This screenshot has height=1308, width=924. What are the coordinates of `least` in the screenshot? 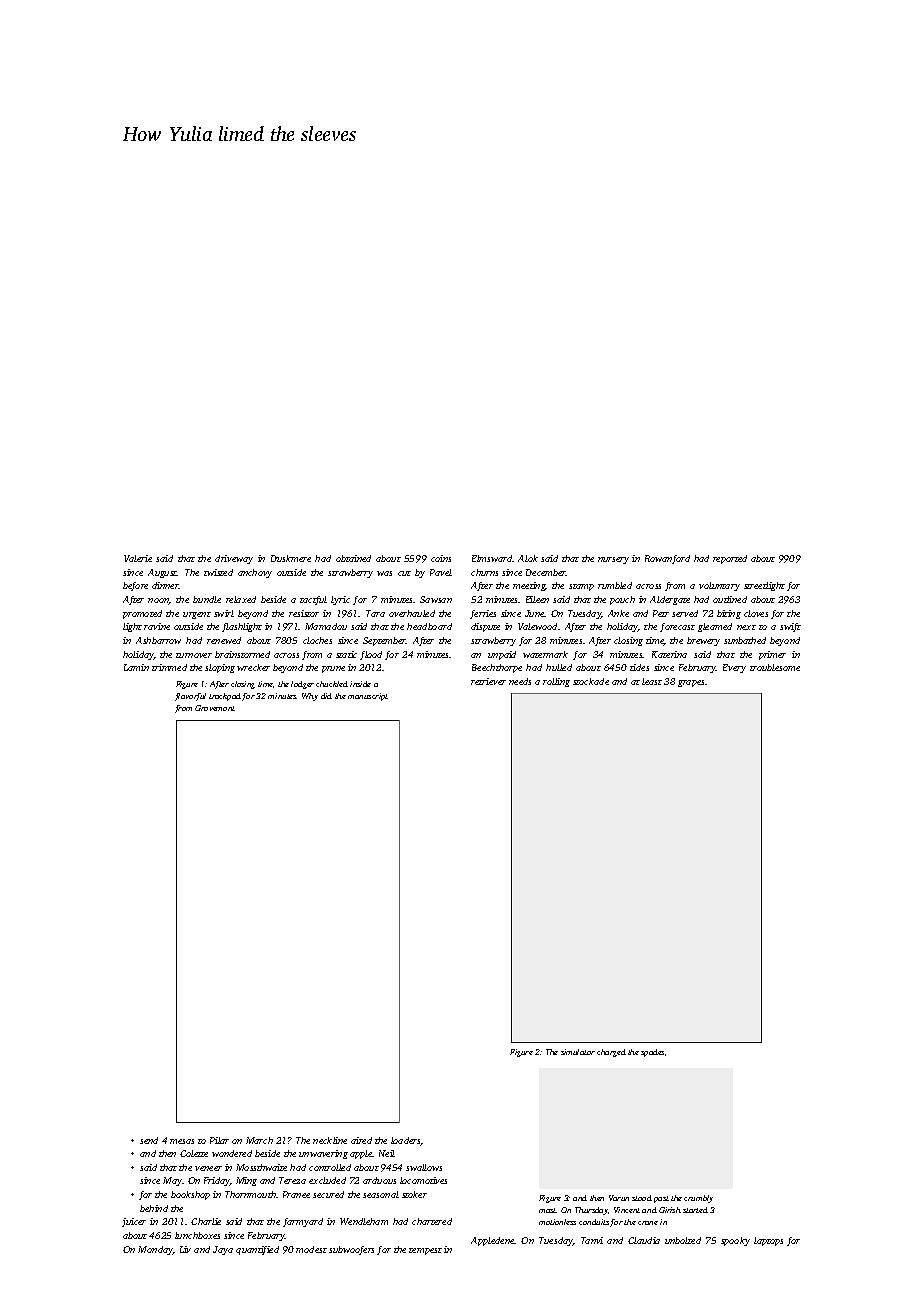 It's located at (652, 681).
